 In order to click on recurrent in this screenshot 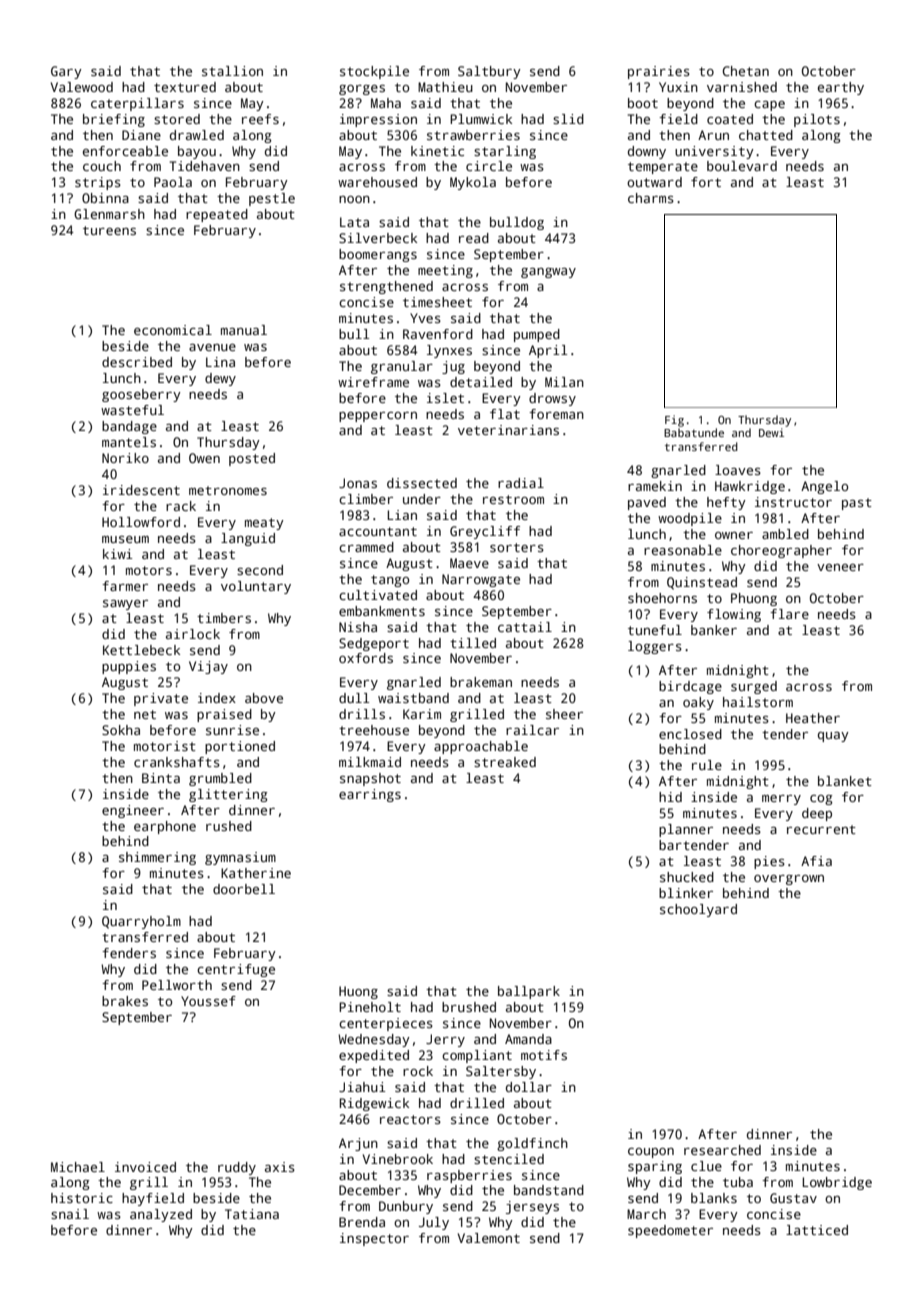, I will do `click(821, 829)`.
